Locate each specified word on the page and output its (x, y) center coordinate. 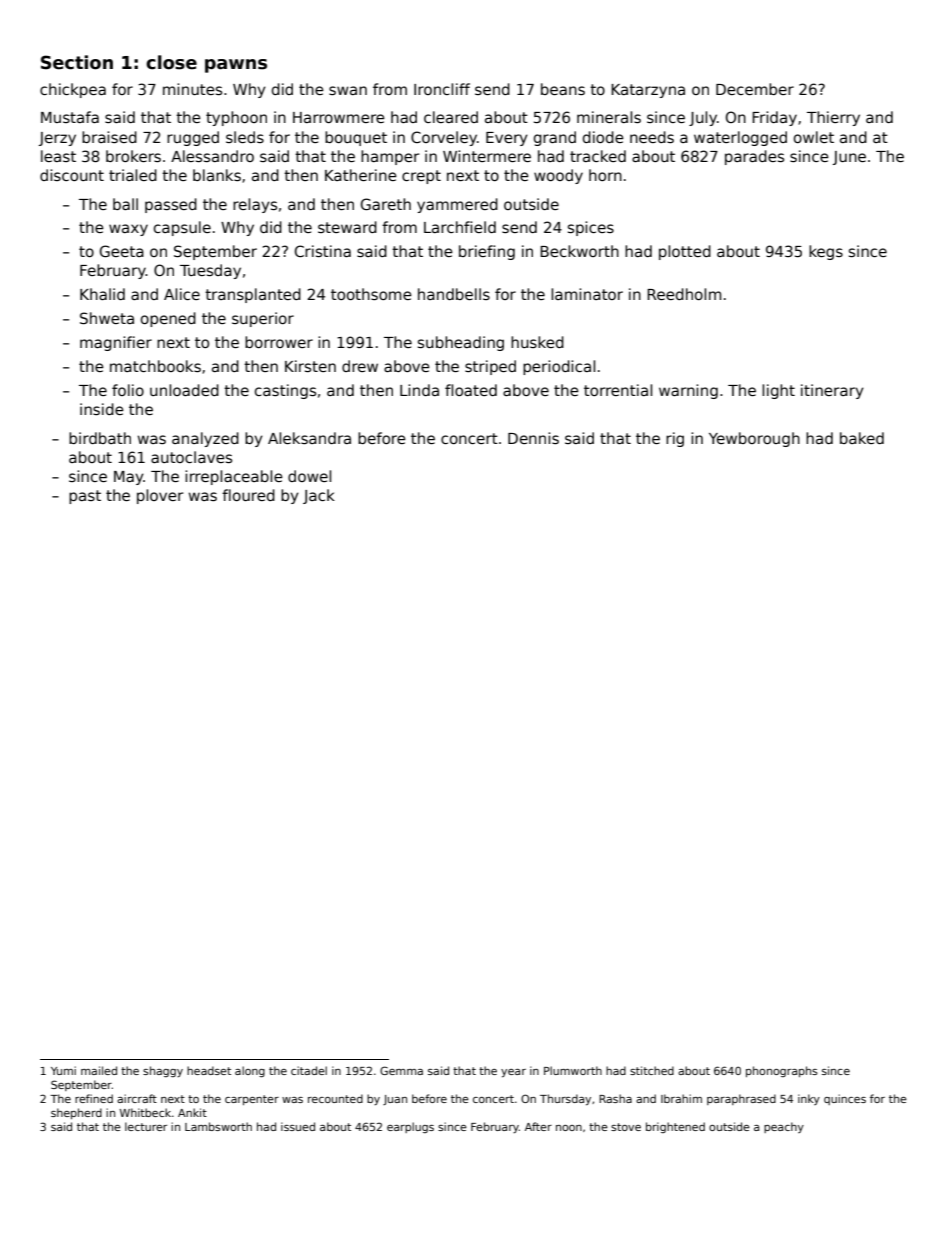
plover (160, 496)
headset (209, 1070)
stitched (652, 1070)
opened (168, 319)
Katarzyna (648, 91)
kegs (826, 252)
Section (77, 62)
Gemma (401, 1070)
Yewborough (754, 439)
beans (563, 89)
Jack (319, 496)
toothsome (371, 294)
